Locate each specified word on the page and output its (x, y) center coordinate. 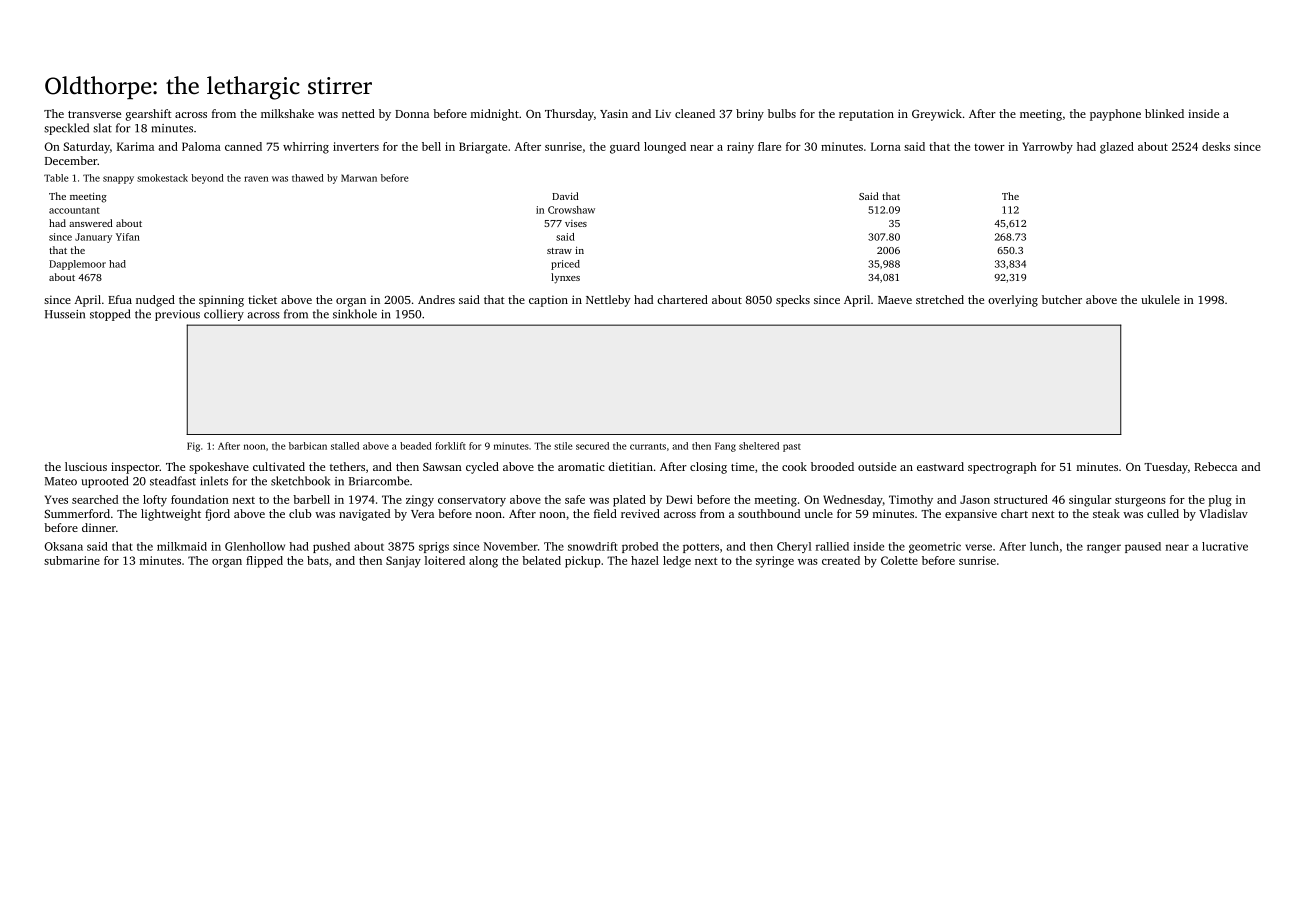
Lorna (886, 146)
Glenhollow (255, 546)
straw (559, 251)
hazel (645, 560)
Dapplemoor (77, 265)
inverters (356, 146)
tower (989, 147)
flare (769, 146)
